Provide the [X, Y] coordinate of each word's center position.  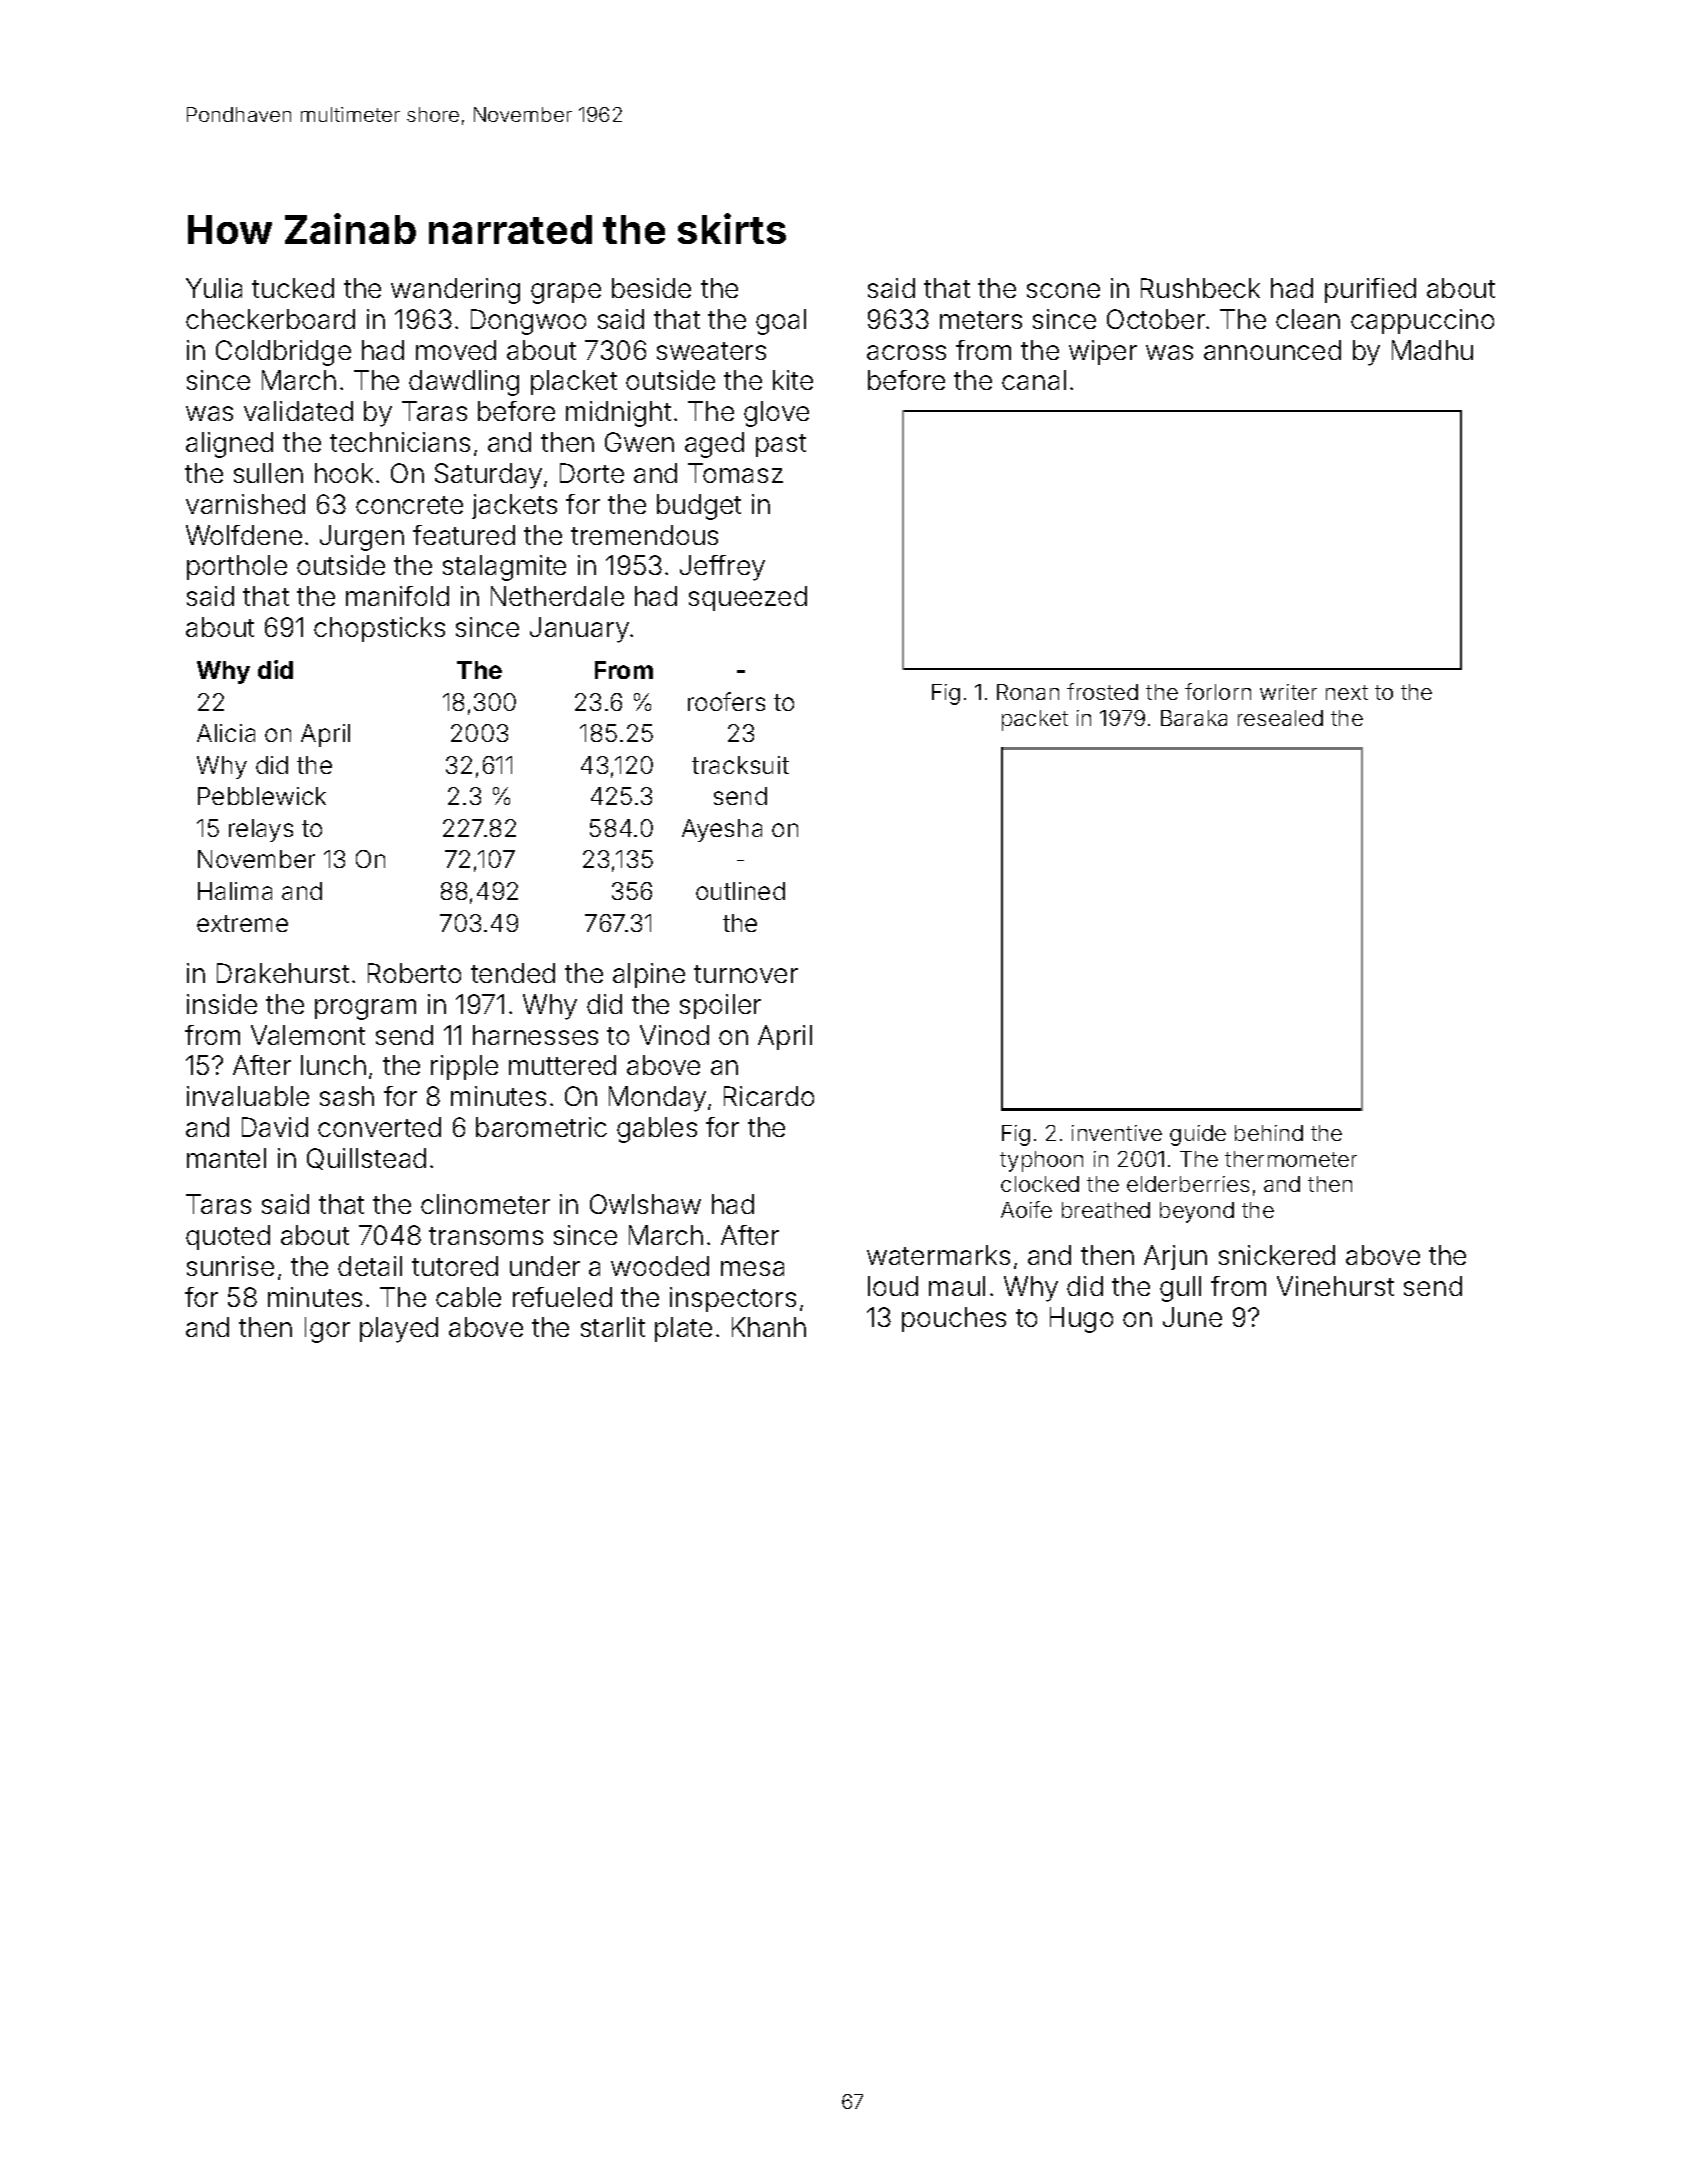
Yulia [214, 288]
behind [1269, 1133]
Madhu [1432, 350]
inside [222, 1004]
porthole [237, 567]
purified [1370, 290]
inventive [1117, 1133]
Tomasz [735, 473]
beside [651, 288]
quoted [228, 1237]
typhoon [1041, 1161]
